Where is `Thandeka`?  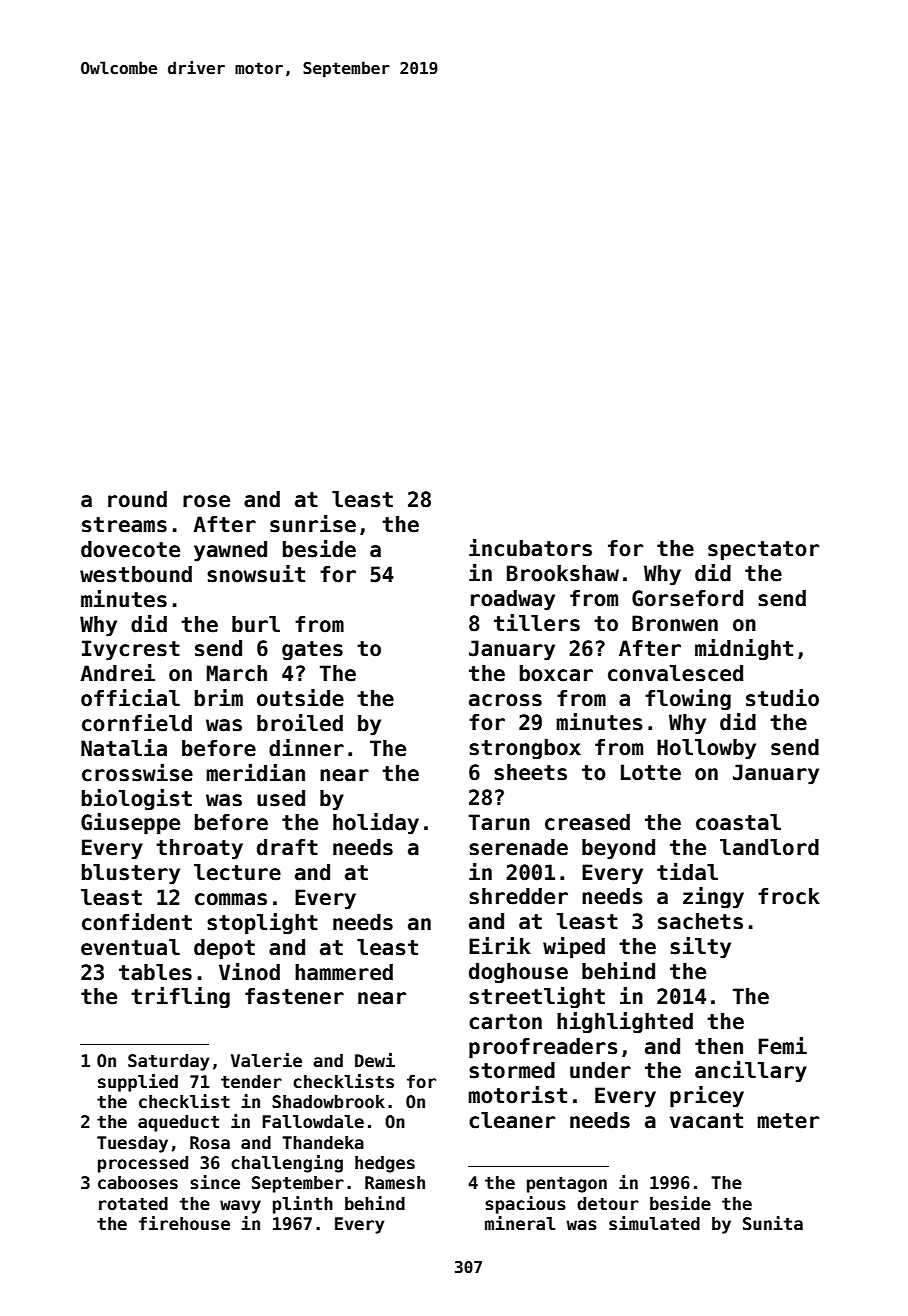 Thandeka is located at coordinates (323, 1143).
